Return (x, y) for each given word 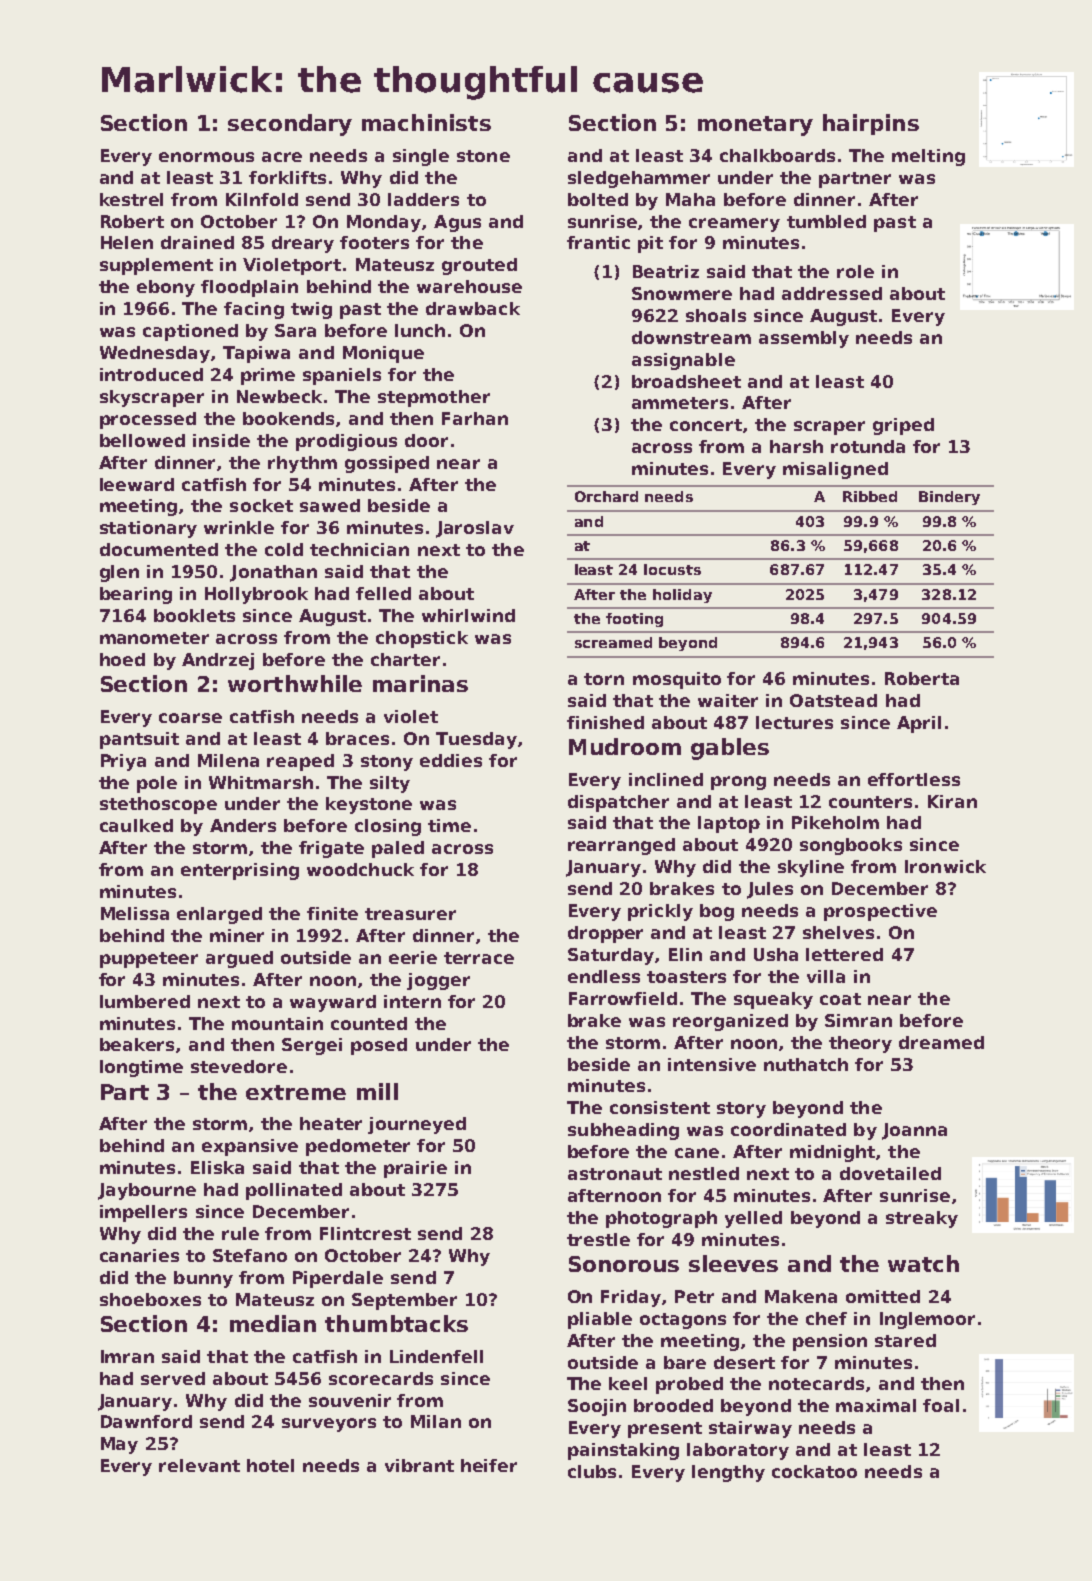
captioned (190, 332)
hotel (270, 1465)
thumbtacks (396, 1323)
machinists (426, 122)
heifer (489, 1465)
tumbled (826, 221)
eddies (451, 760)
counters (870, 802)
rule (240, 1233)
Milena (228, 760)
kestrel (131, 199)
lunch (420, 330)
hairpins (871, 124)
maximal (876, 1405)
